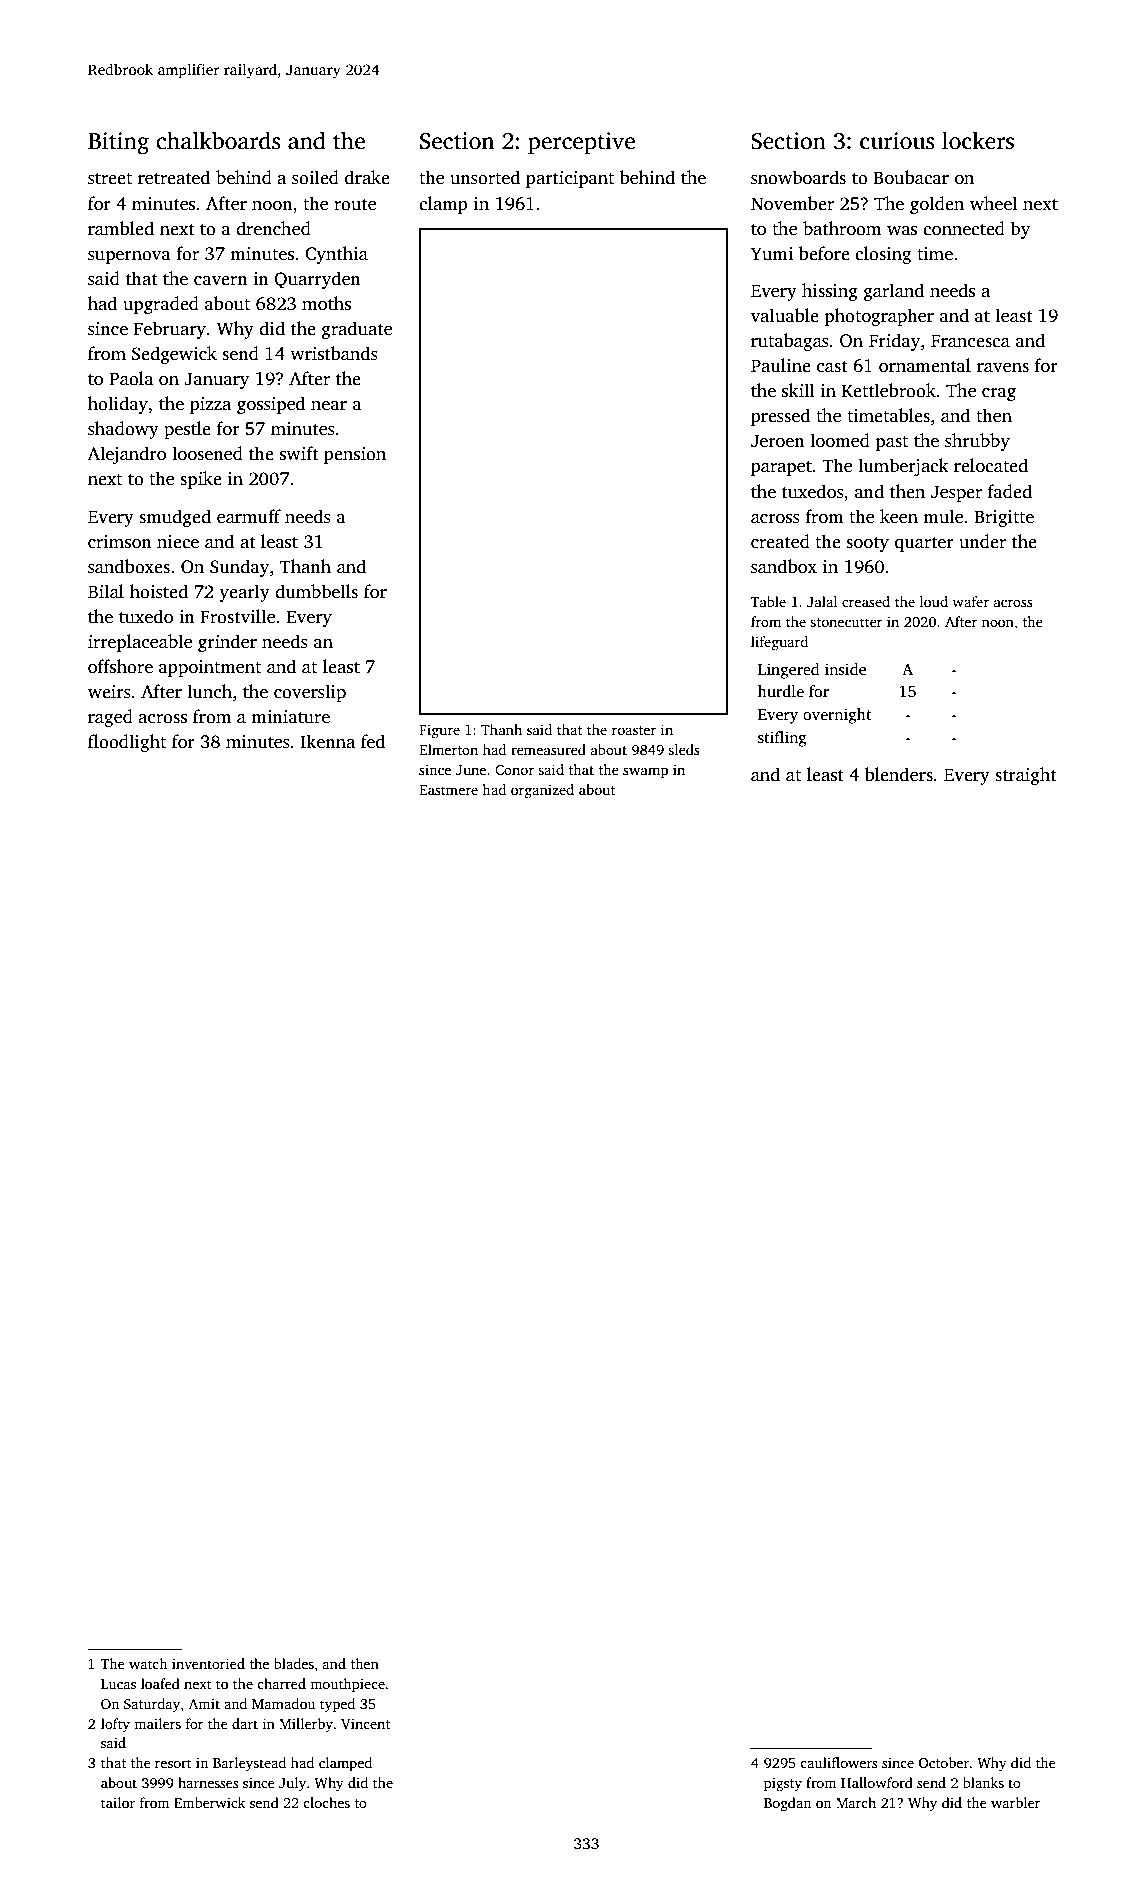 The width and height of the image is (1147, 1890). Describe the element at coordinates (899, 774) in the image. I see `blenders` at that location.
